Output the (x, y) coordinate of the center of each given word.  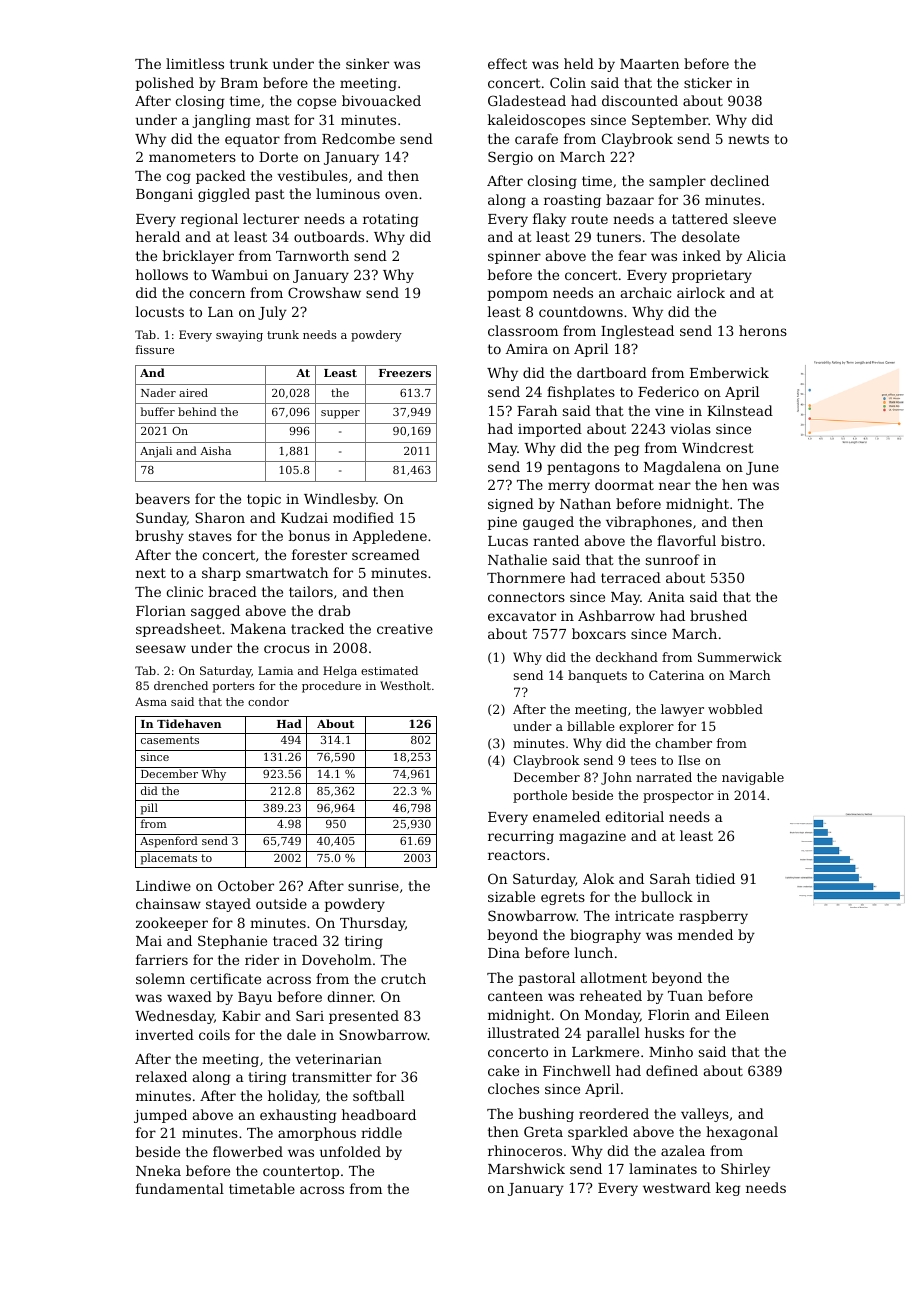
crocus (287, 649)
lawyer (682, 710)
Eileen (747, 1014)
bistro (741, 540)
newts (748, 139)
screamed (386, 554)
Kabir (241, 1015)
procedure (331, 687)
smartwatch (287, 572)
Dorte (278, 157)
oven (401, 195)
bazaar (630, 199)
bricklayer (198, 257)
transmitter (332, 1077)
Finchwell (577, 1070)
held (579, 63)
